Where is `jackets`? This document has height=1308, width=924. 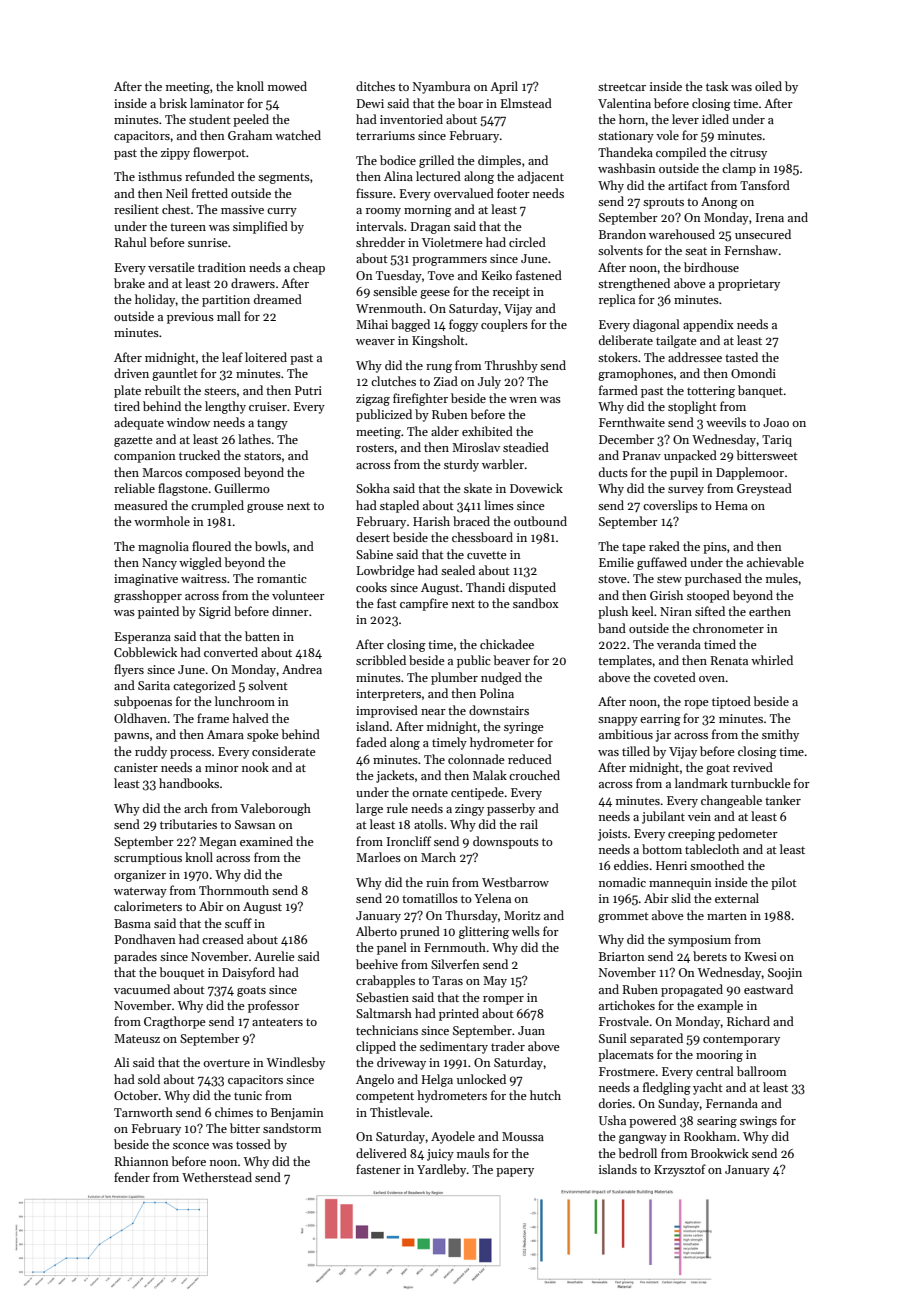
jackets is located at coordinates (395, 776).
